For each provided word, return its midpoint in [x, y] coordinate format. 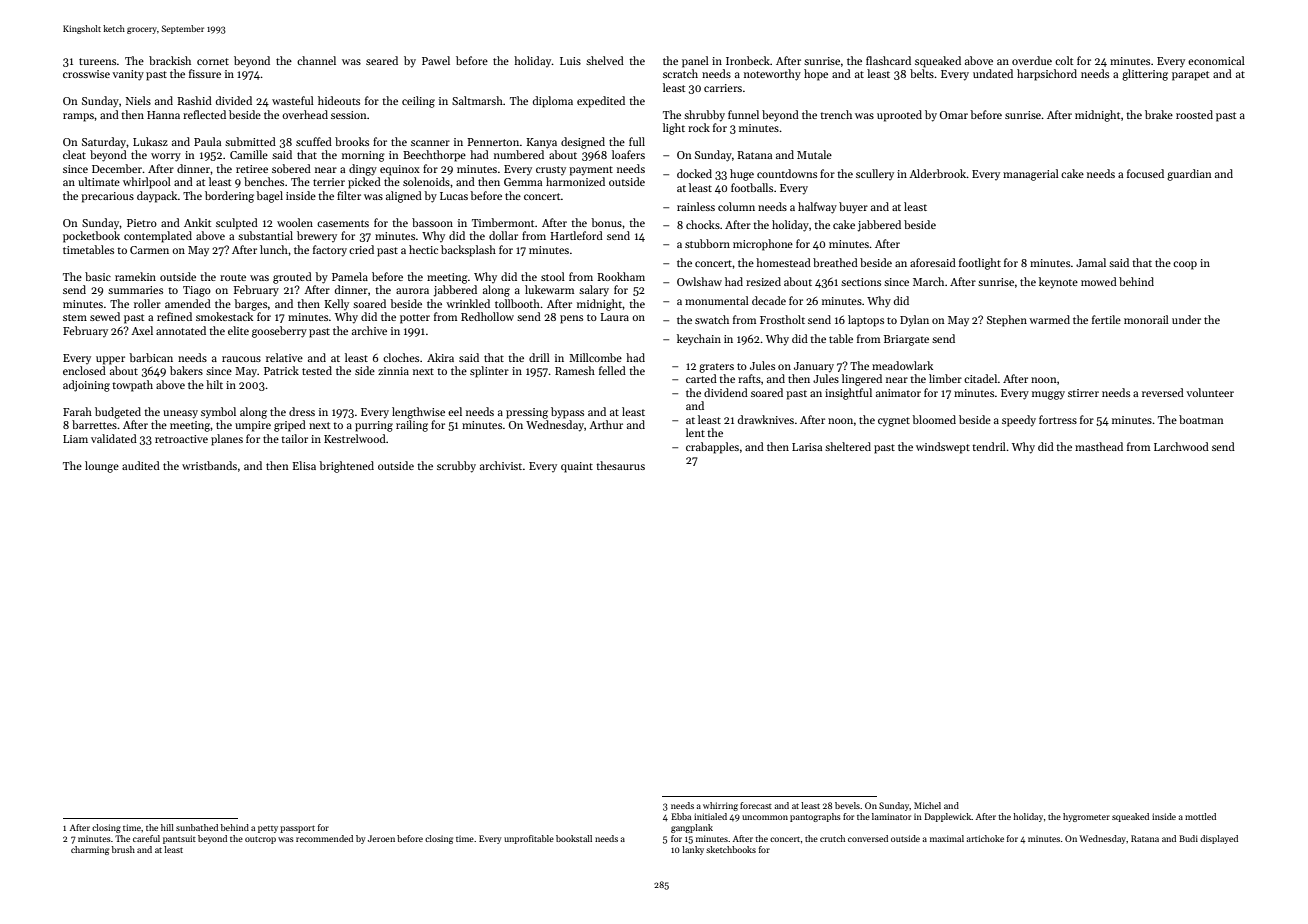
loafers [628, 154]
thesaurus [620, 465]
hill [167, 827]
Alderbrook [937, 173]
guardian [1189, 175]
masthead [1099, 446]
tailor [294, 438]
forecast [756, 805]
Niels [138, 100]
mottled [1200, 816]
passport [297, 829]
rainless [696, 206]
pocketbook [91, 237]
